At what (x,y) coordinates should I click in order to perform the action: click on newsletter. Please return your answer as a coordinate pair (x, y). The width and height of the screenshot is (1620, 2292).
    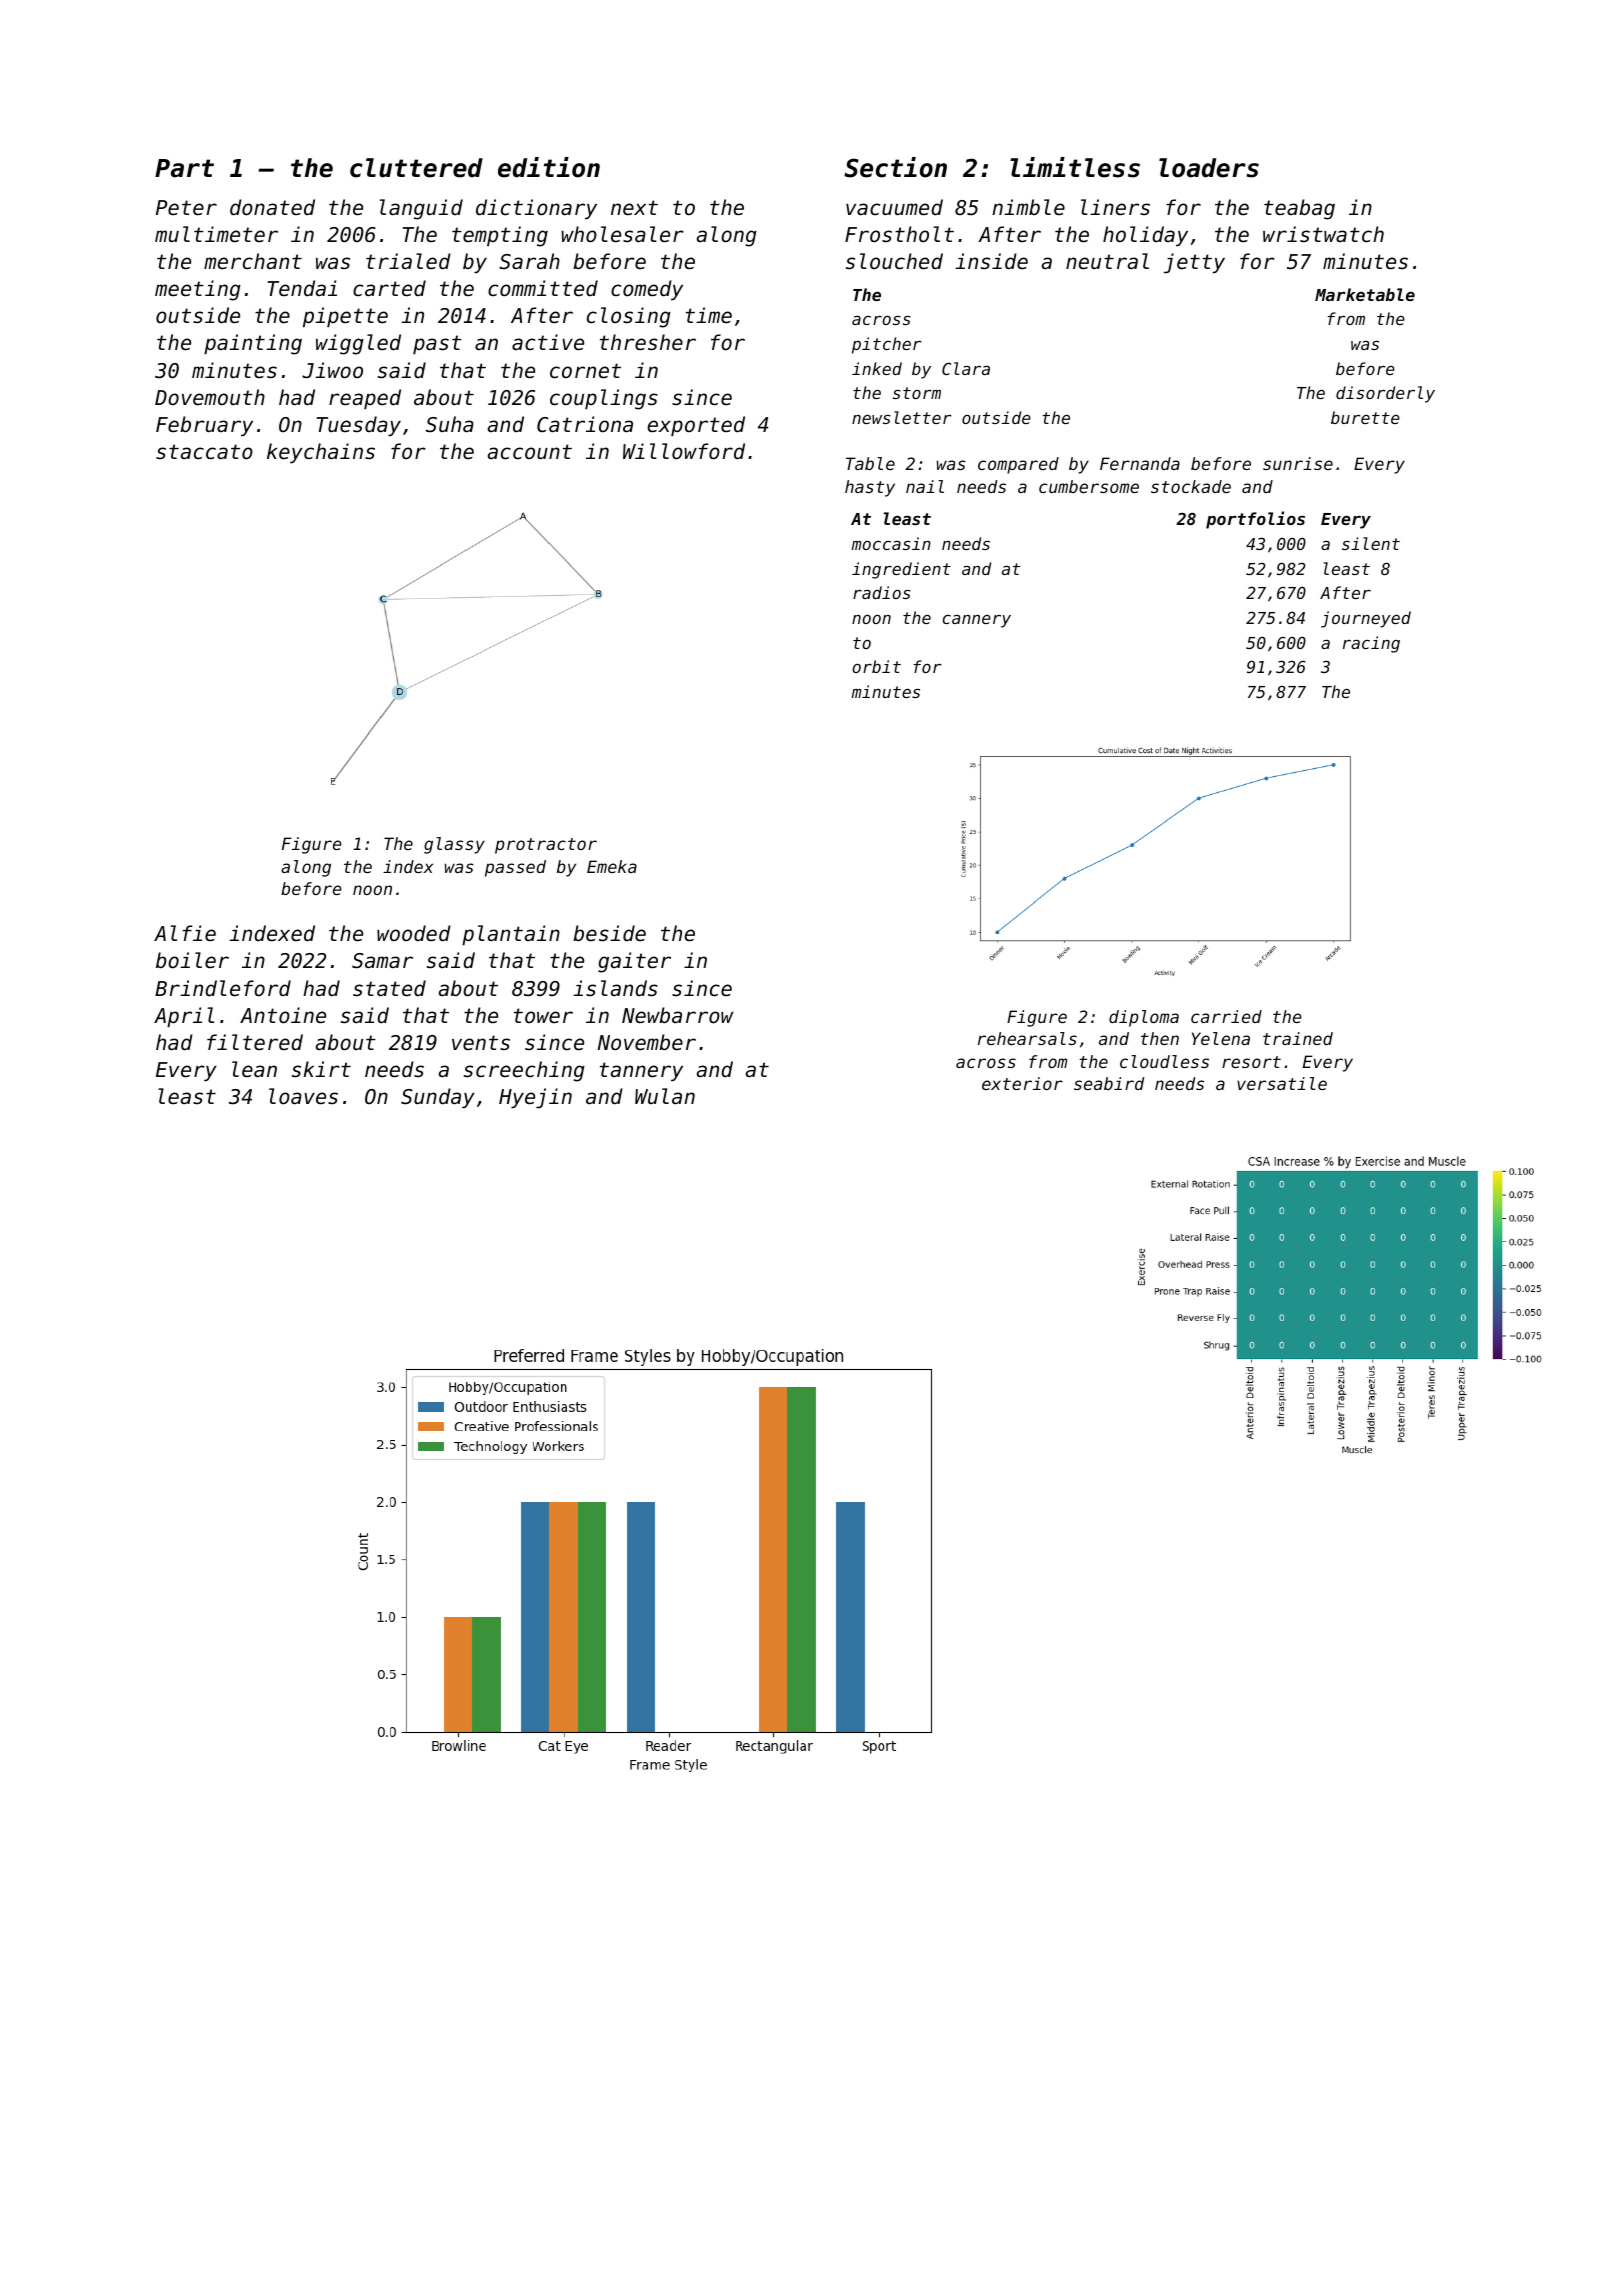
    Looking at the image, I should click on (901, 417).
